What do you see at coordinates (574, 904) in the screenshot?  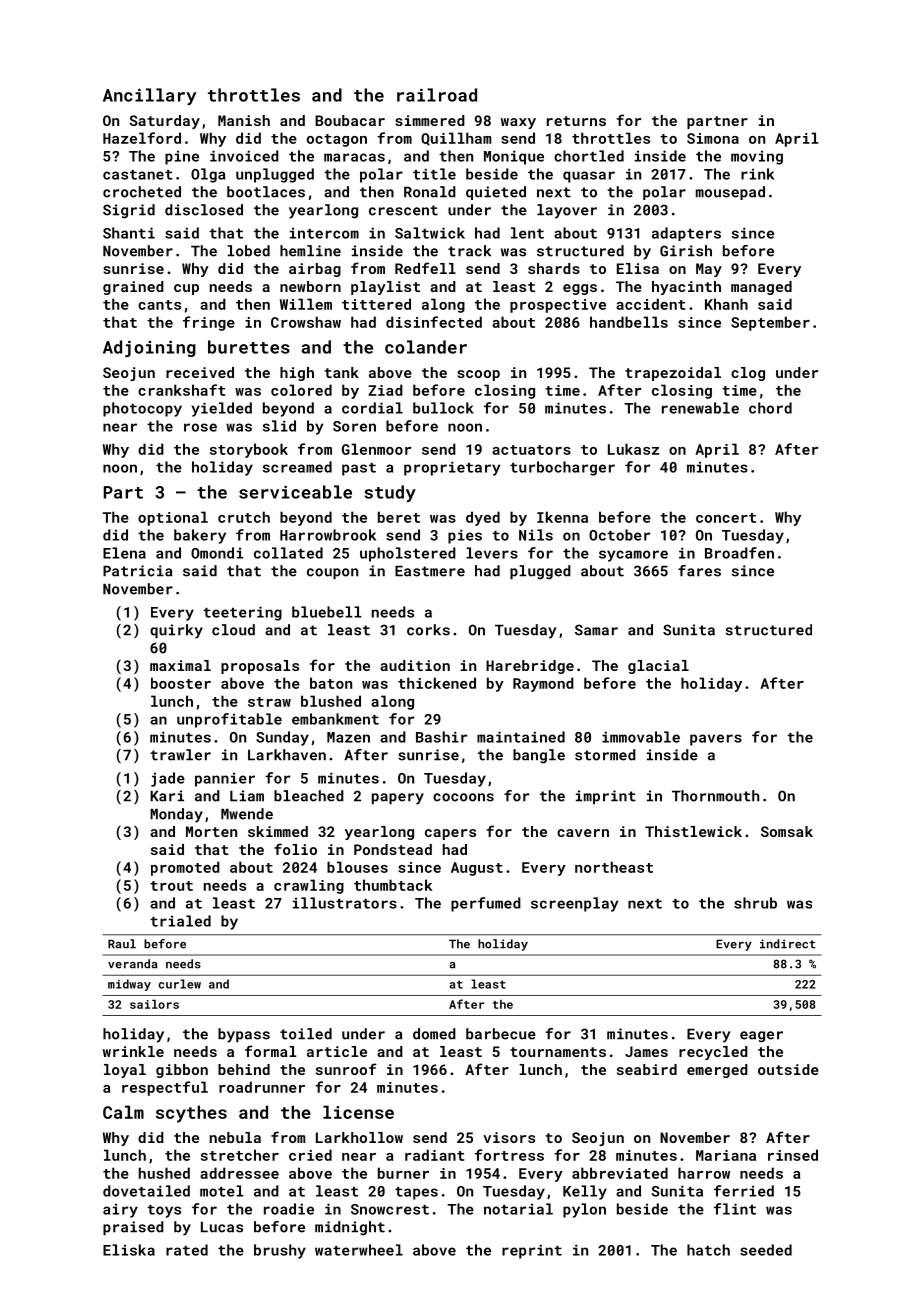 I see `screenplay` at bounding box center [574, 904].
